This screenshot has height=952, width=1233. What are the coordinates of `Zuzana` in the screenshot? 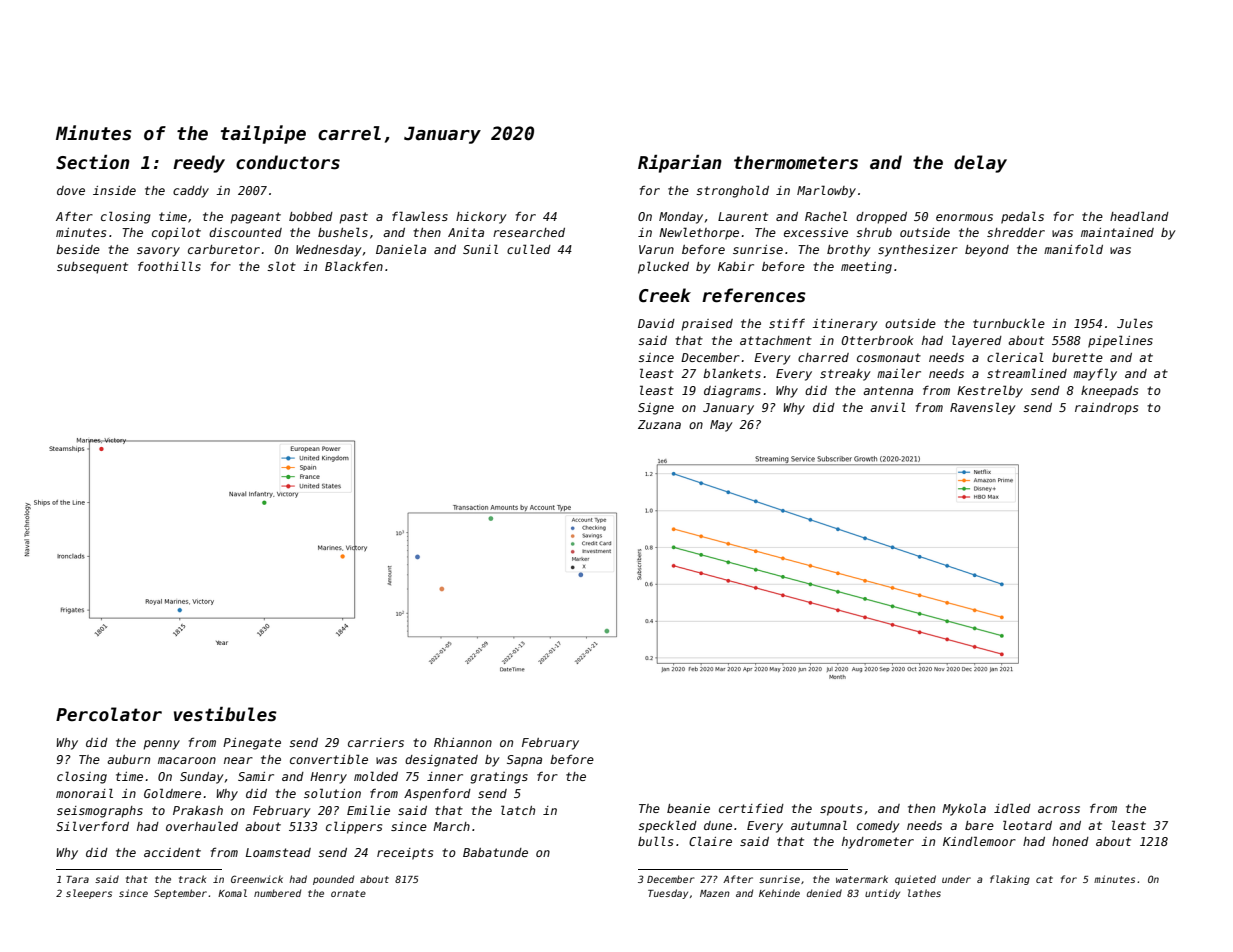 It's located at (659, 424).
